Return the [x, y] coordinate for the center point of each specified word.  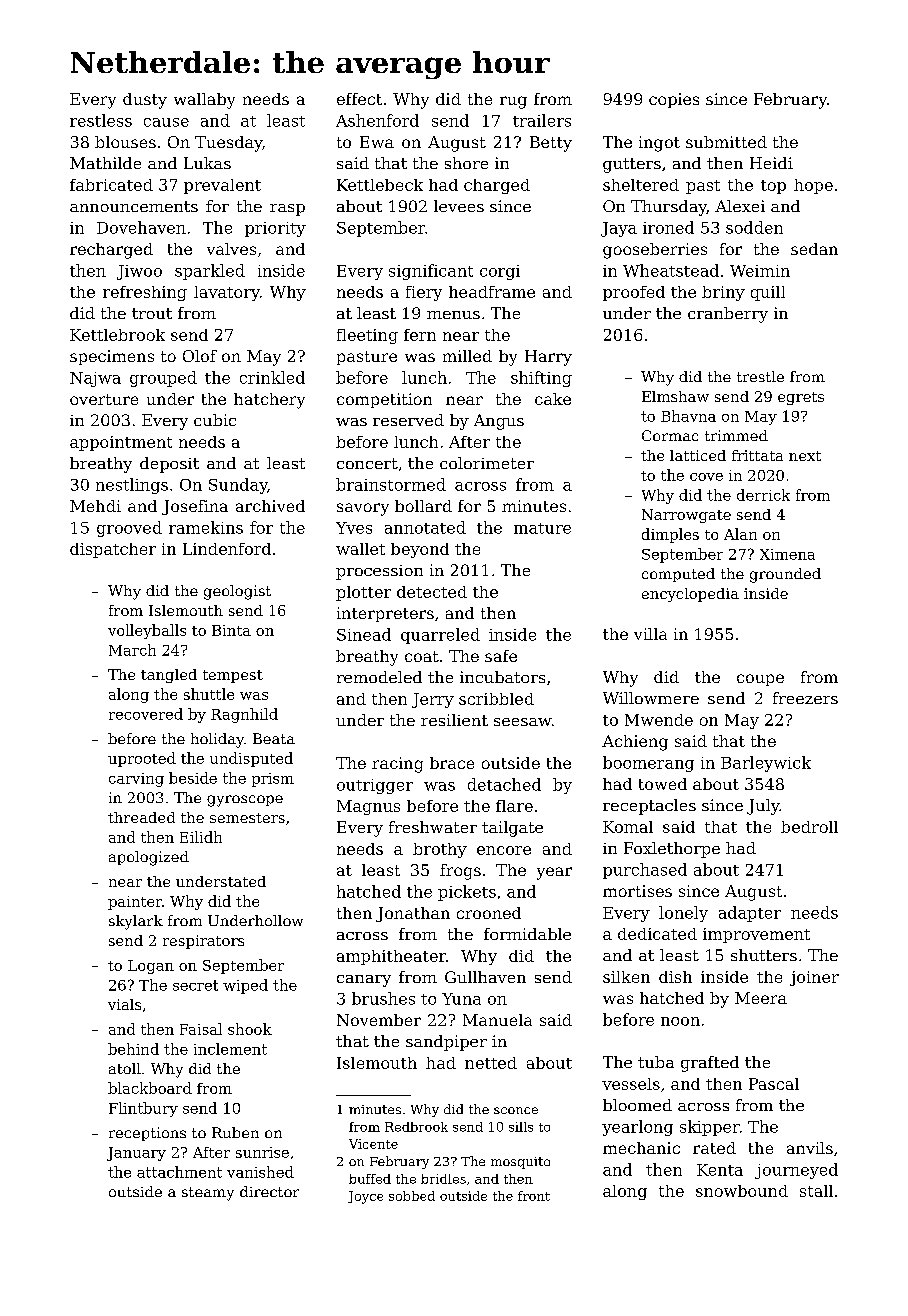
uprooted [142, 759]
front [534, 1196]
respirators [203, 942]
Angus [499, 422]
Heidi [771, 163]
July [763, 807]
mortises [637, 891]
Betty [551, 144]
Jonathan [413, 914]
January [136, 1154]
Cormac [670, 435]
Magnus [368, 807]
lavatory [227, 293]
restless [101, 120]
